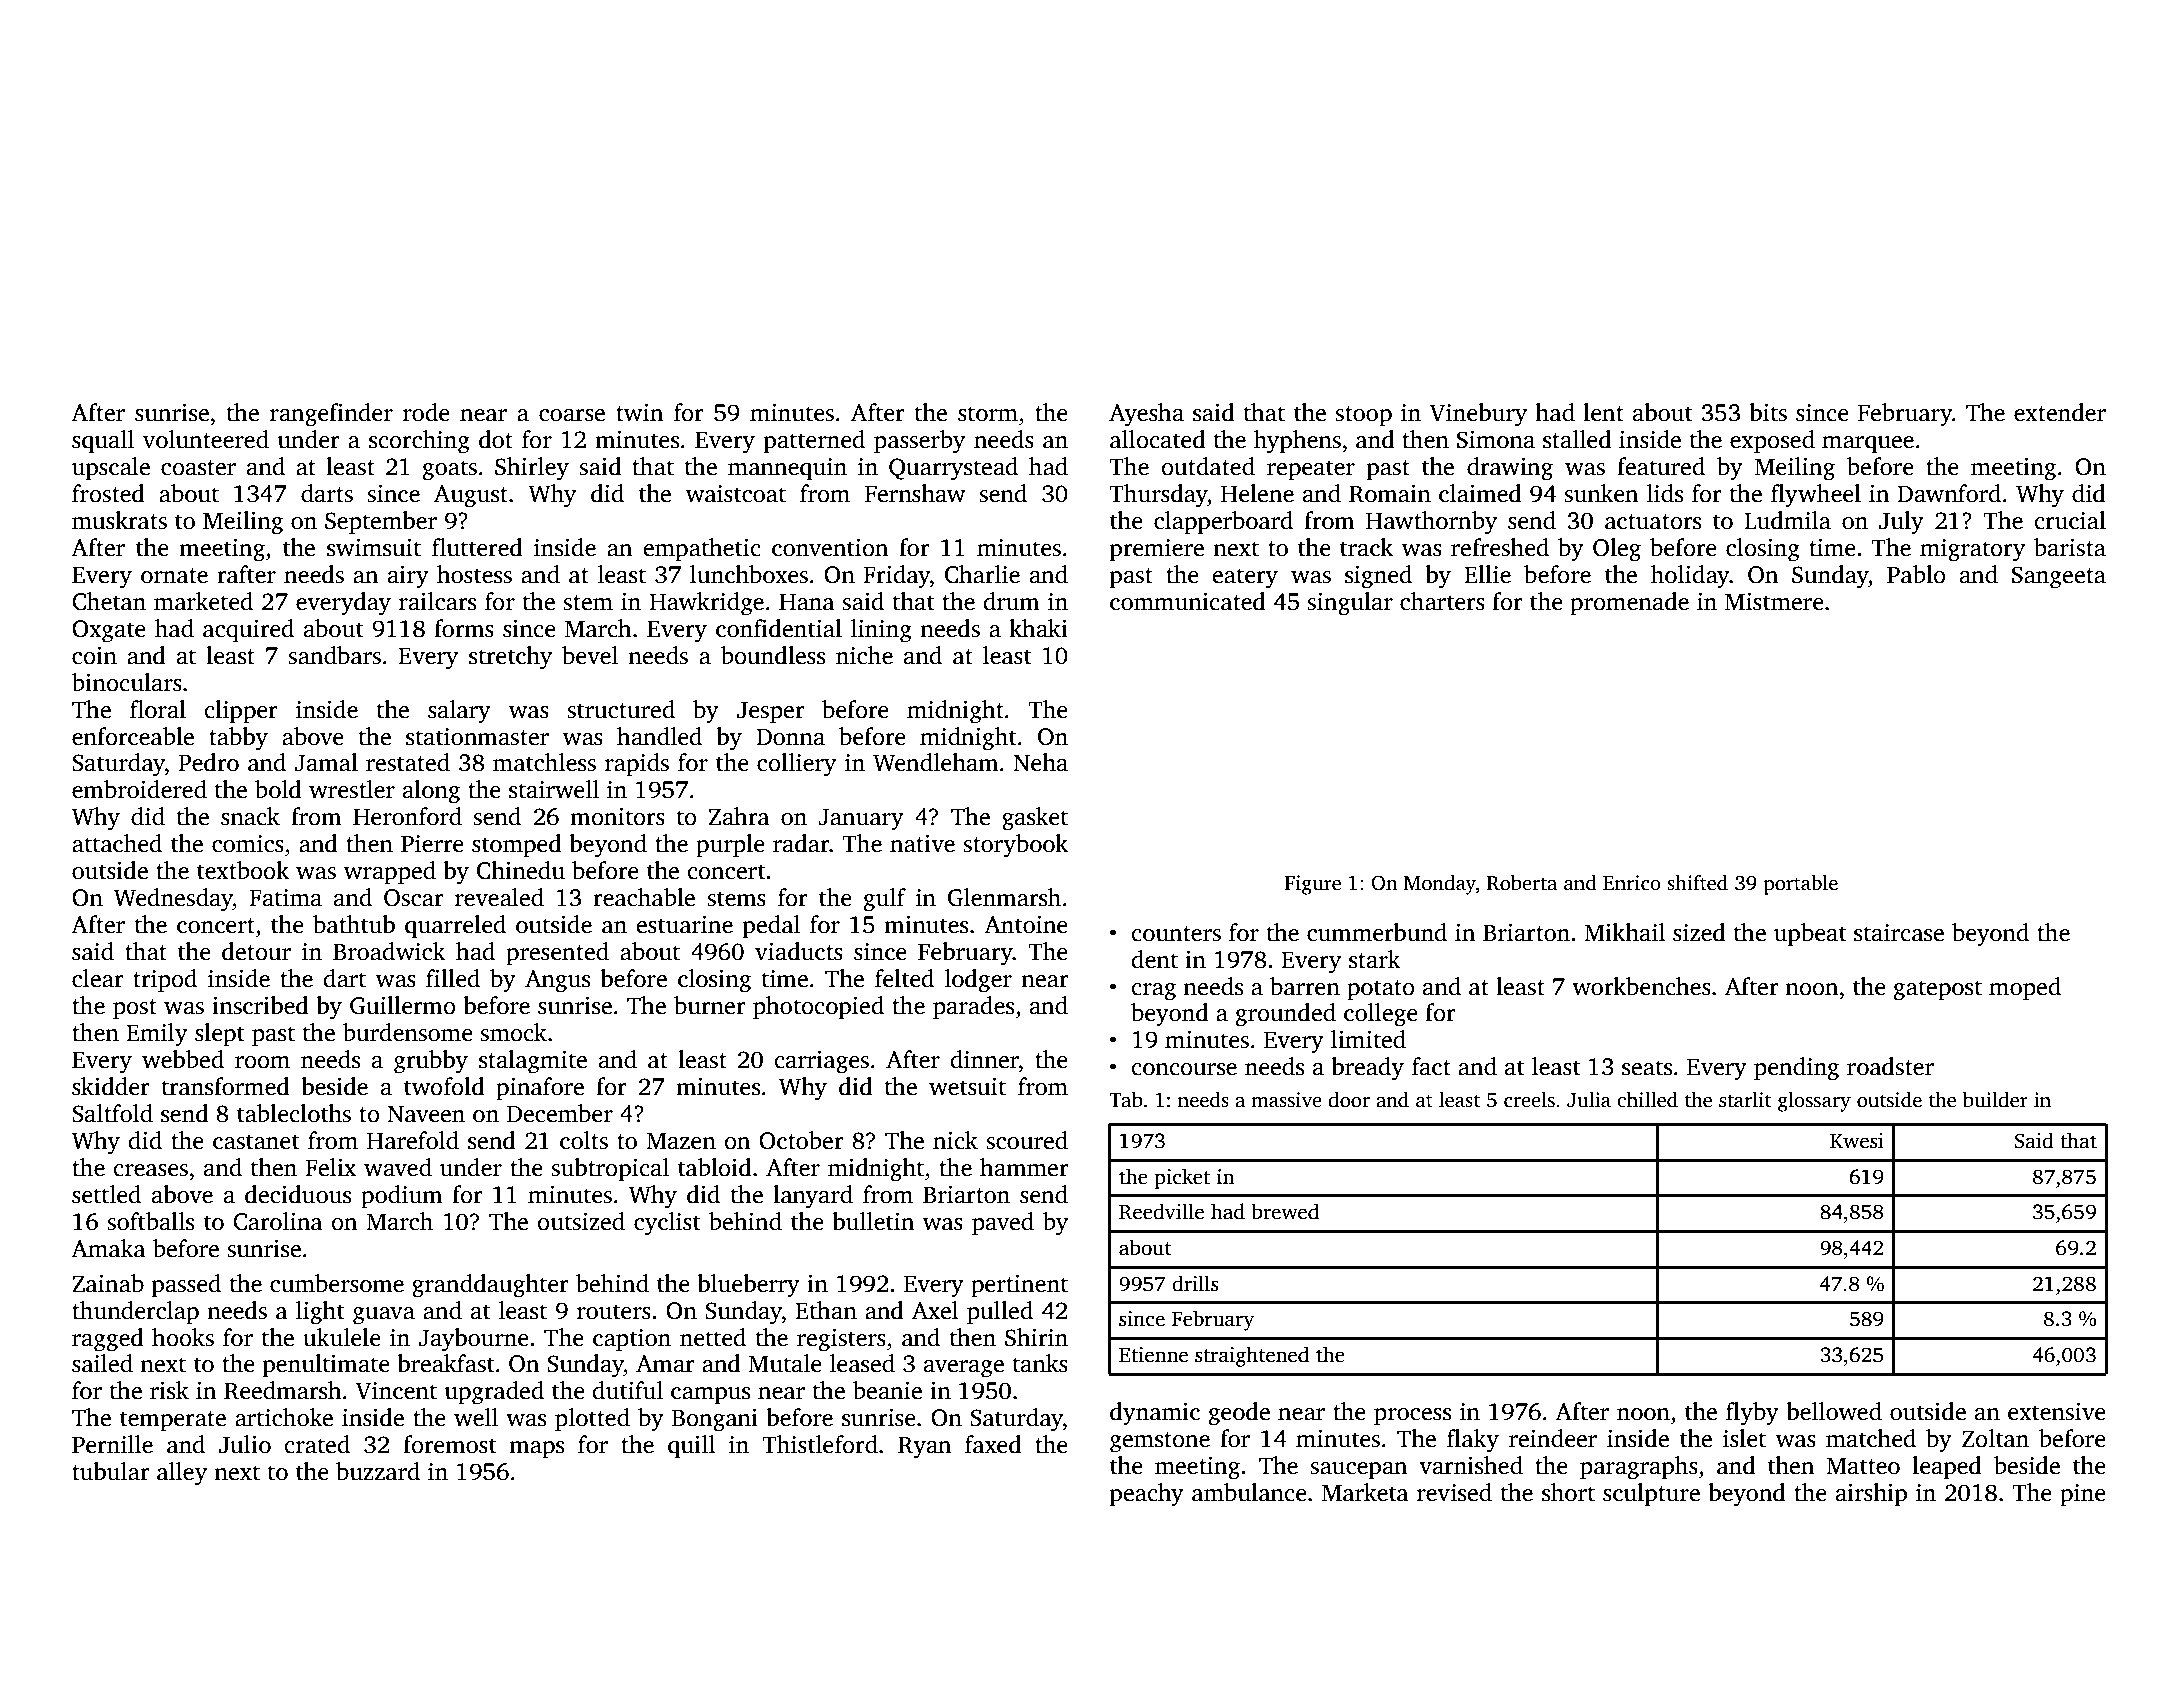 Image resolution: width=2178 pixels, height=1683 pixels. I want to click on Mistmere, so click(1774, 602).
